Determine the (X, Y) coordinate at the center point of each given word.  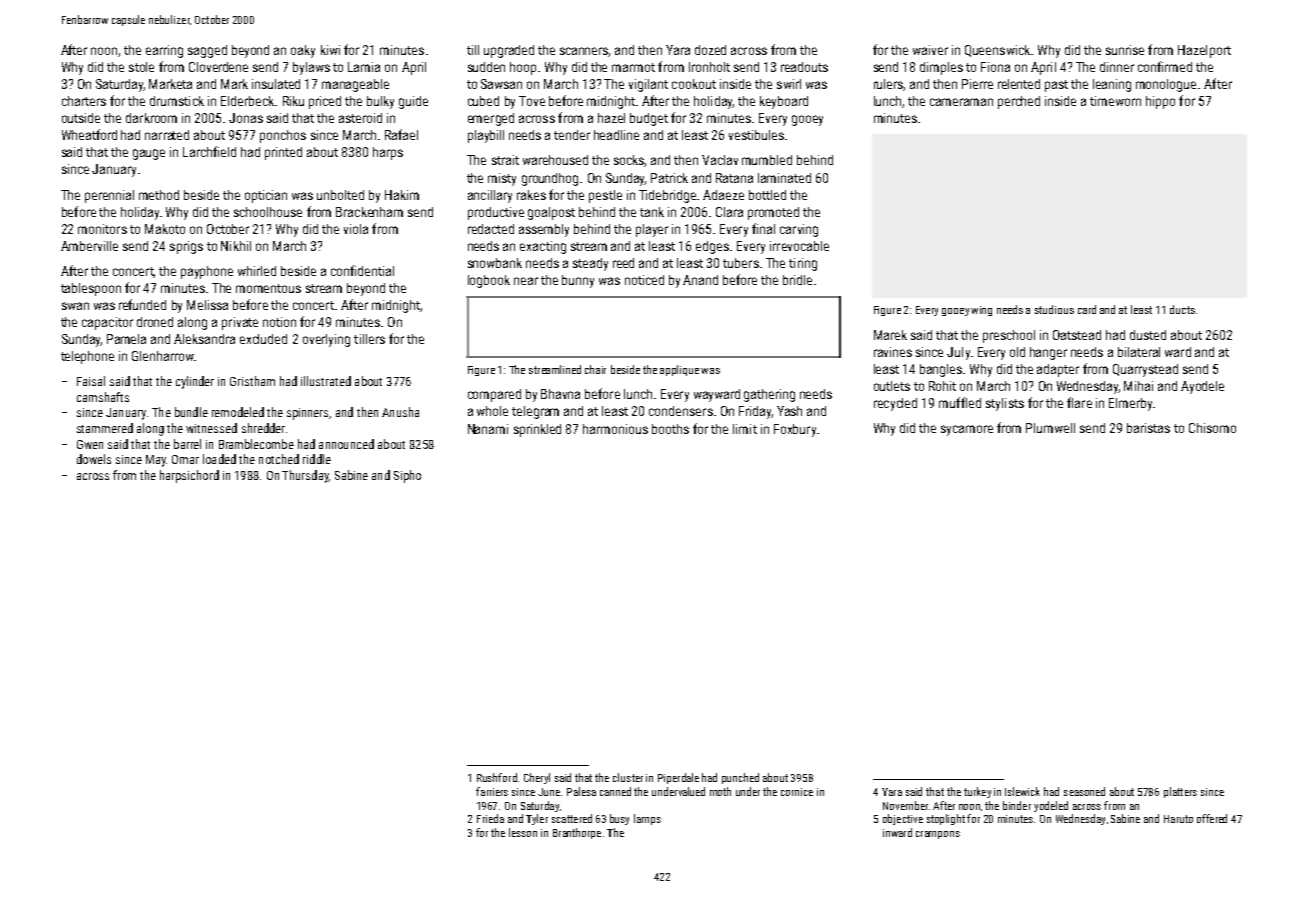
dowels (94, 459)
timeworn (1115, 101)
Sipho (407, 476)
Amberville (89, 246)
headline (616, 135)
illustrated (326, 381)
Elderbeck (247, 101)
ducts (1182, 309)
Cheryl (537, 778)
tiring (803, 264)
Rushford (497, 777)
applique (679, 370)
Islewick (1022, 791)
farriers (492, 791)
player (652, 230)
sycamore (967, 430)
